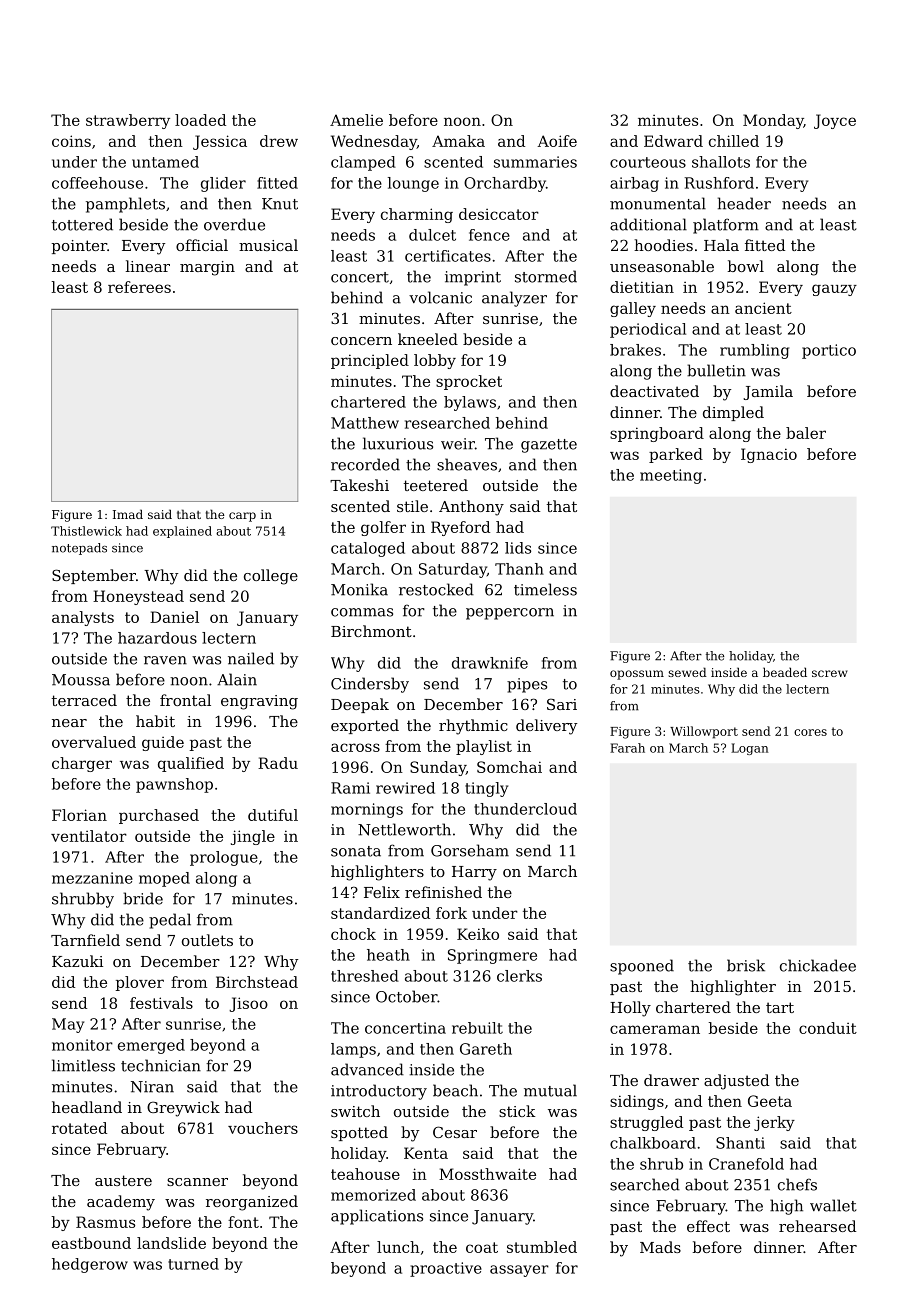  What do you see at coordinates (773, 121) in the page?
I see `Monday` at bounding box center [773, 121].
